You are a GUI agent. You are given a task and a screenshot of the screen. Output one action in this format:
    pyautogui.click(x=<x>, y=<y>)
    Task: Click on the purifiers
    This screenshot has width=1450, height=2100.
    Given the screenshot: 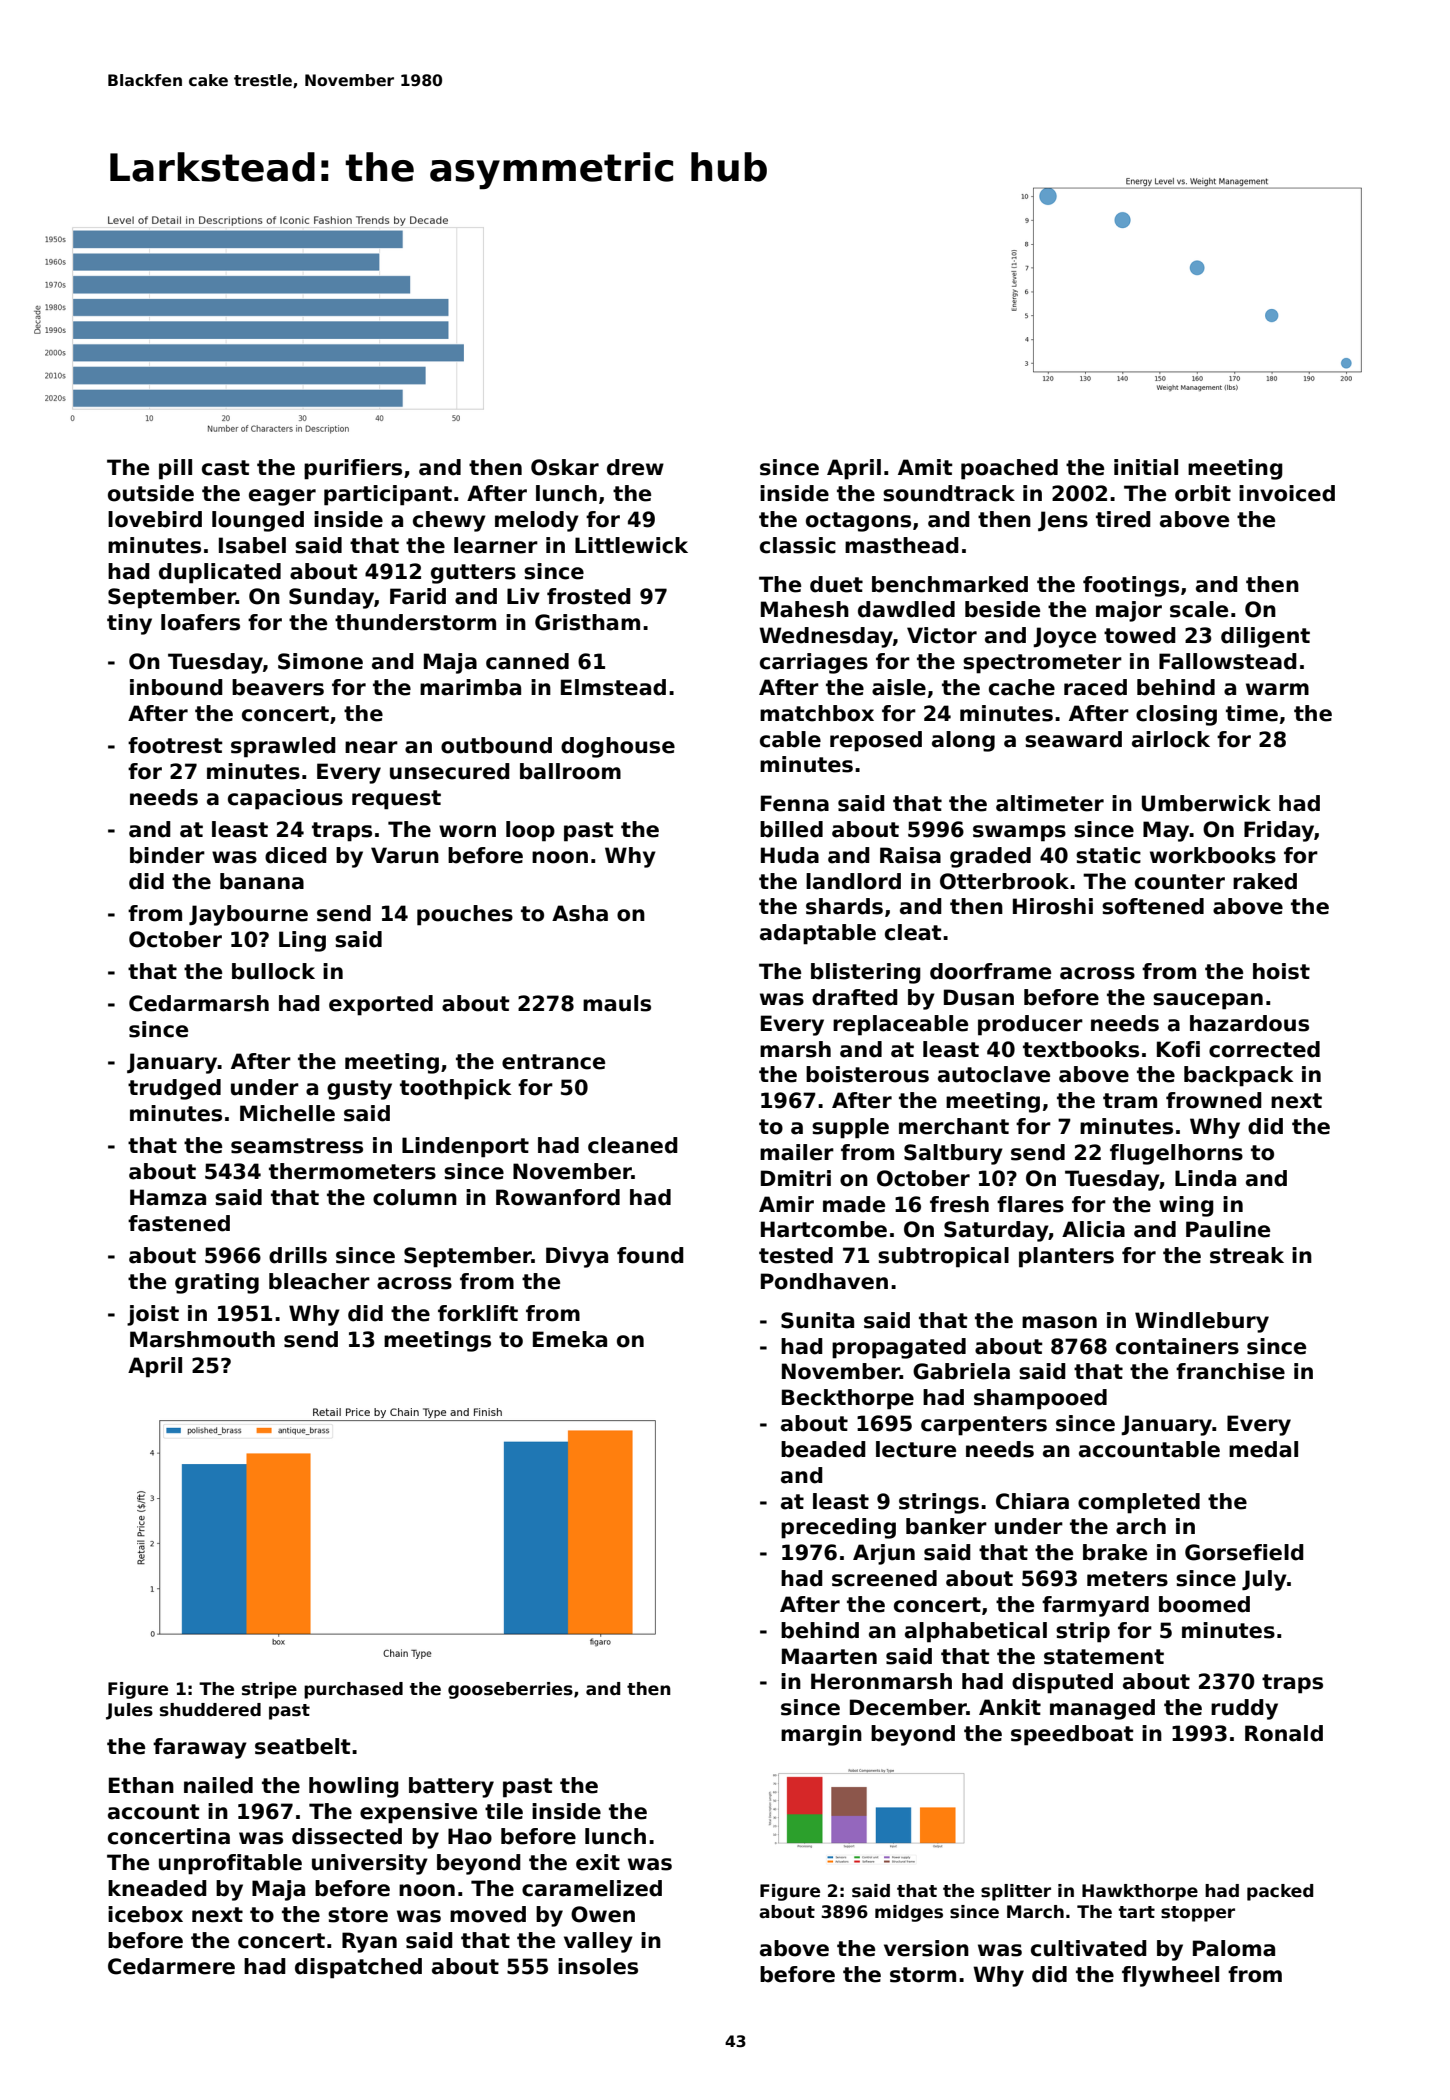 What is the action you would take?
    pyautogui.click(x=353, y=469)
